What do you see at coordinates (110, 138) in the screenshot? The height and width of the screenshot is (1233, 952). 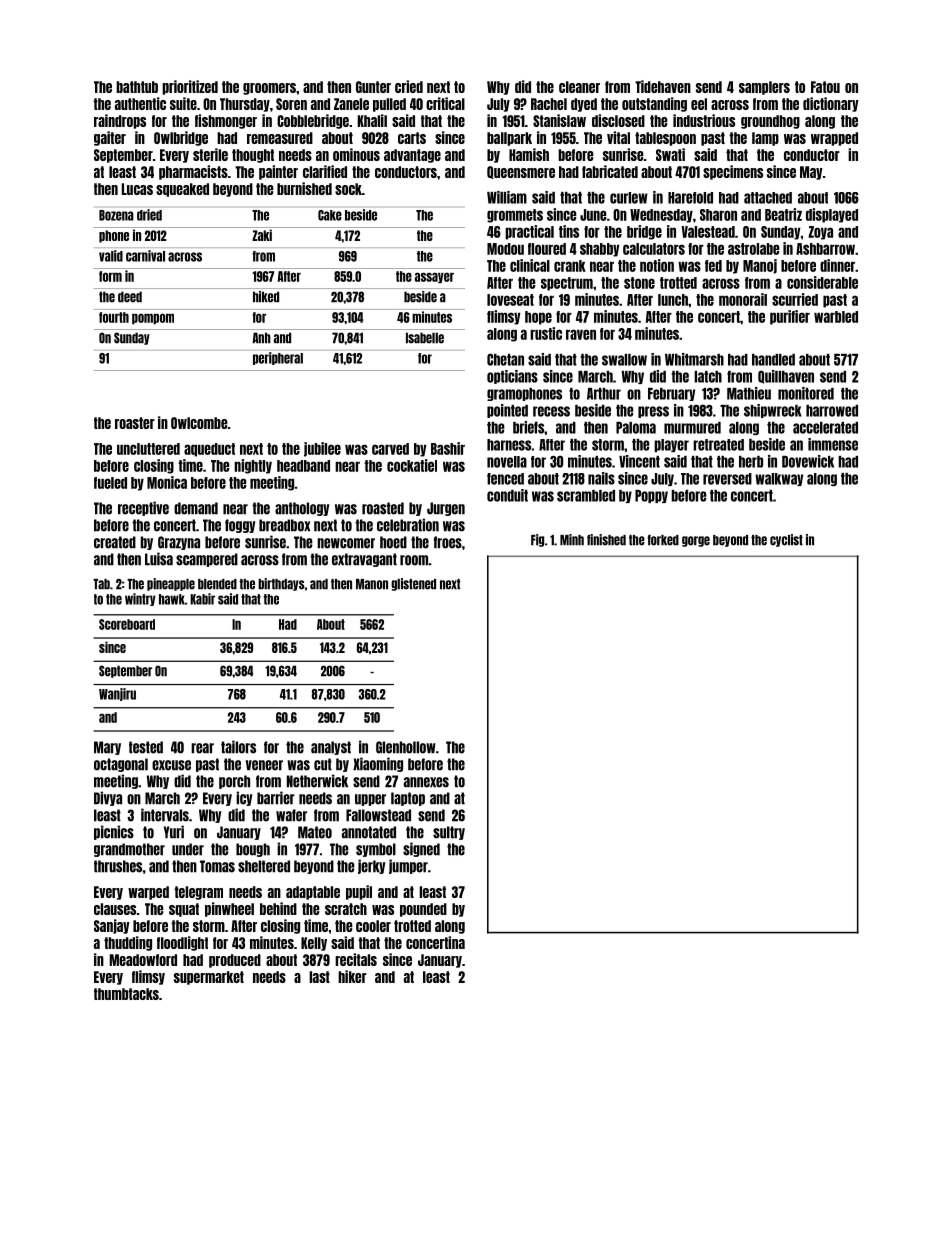 I see `gaiter` at bounding box center [110, 138].
